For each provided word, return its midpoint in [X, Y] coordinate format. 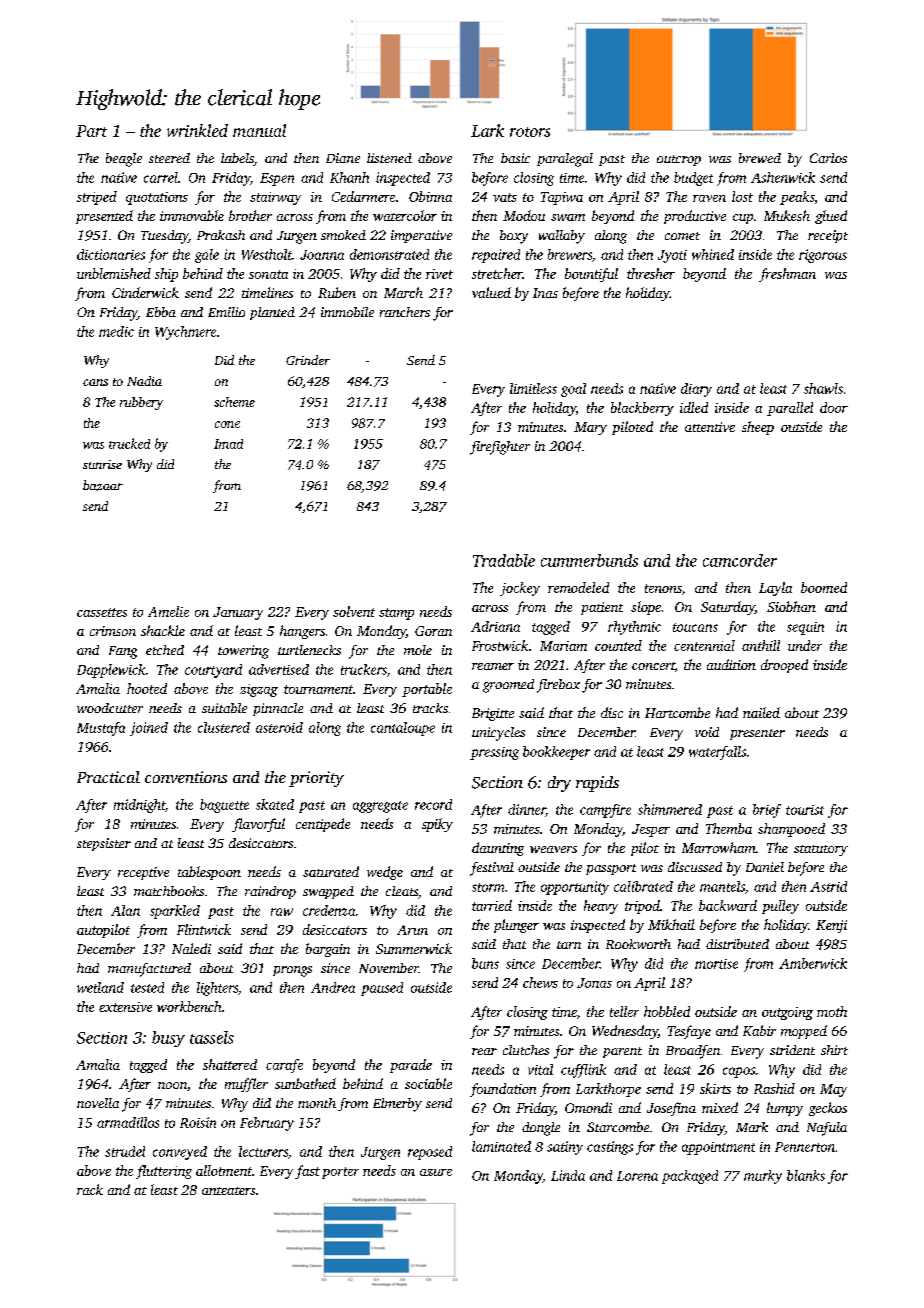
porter [340, 1173]
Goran [433, 631]
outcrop [679, 160]
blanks [806, 1175]
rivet [439, 274]
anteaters [228, 1191]
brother [250, 215]
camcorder [740, 560]
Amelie [168, 611]
